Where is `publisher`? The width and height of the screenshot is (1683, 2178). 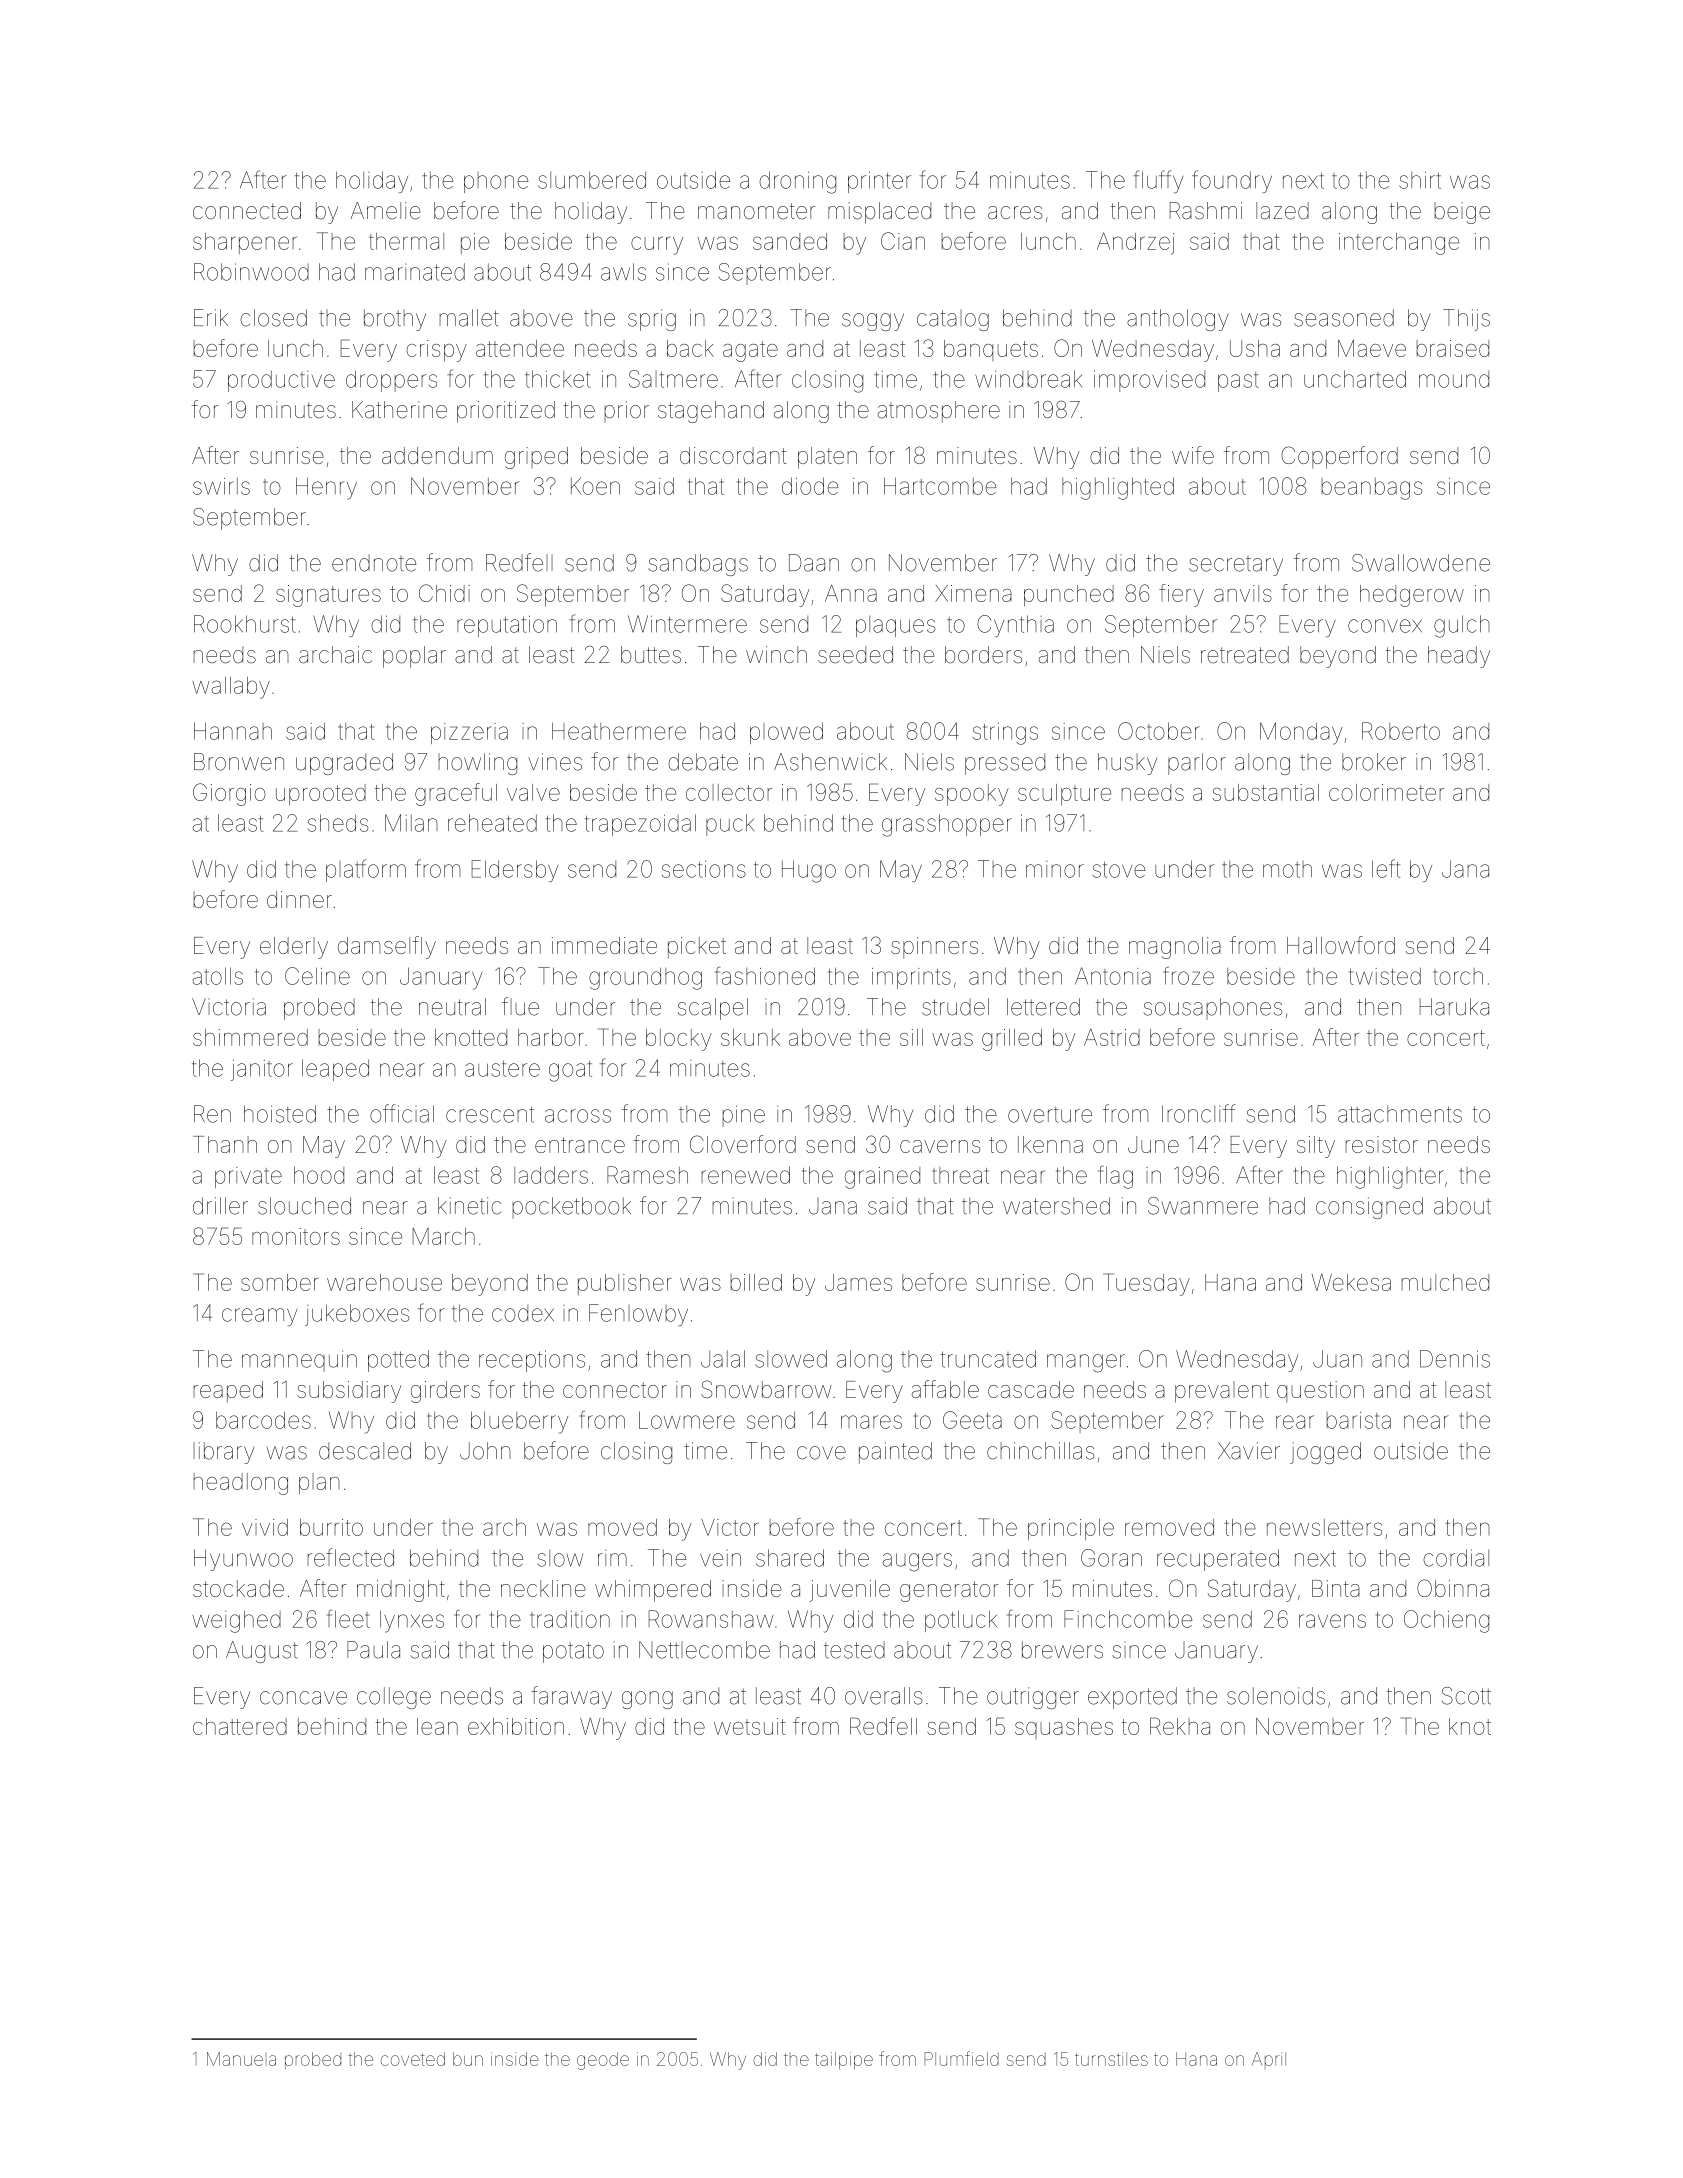
publisher is located at coordinates (625, 1284).
